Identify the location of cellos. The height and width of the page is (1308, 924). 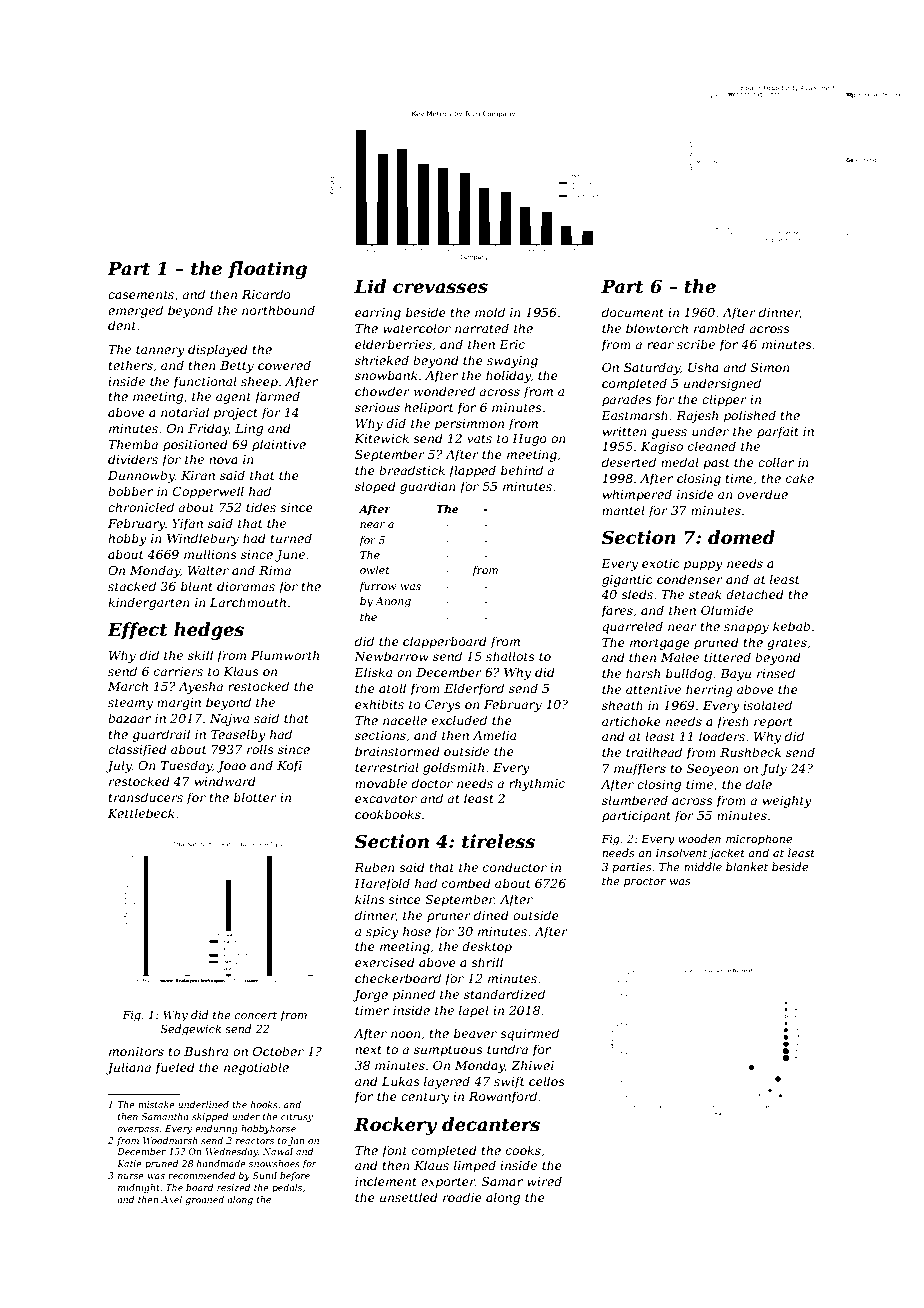
(547, 1081).
